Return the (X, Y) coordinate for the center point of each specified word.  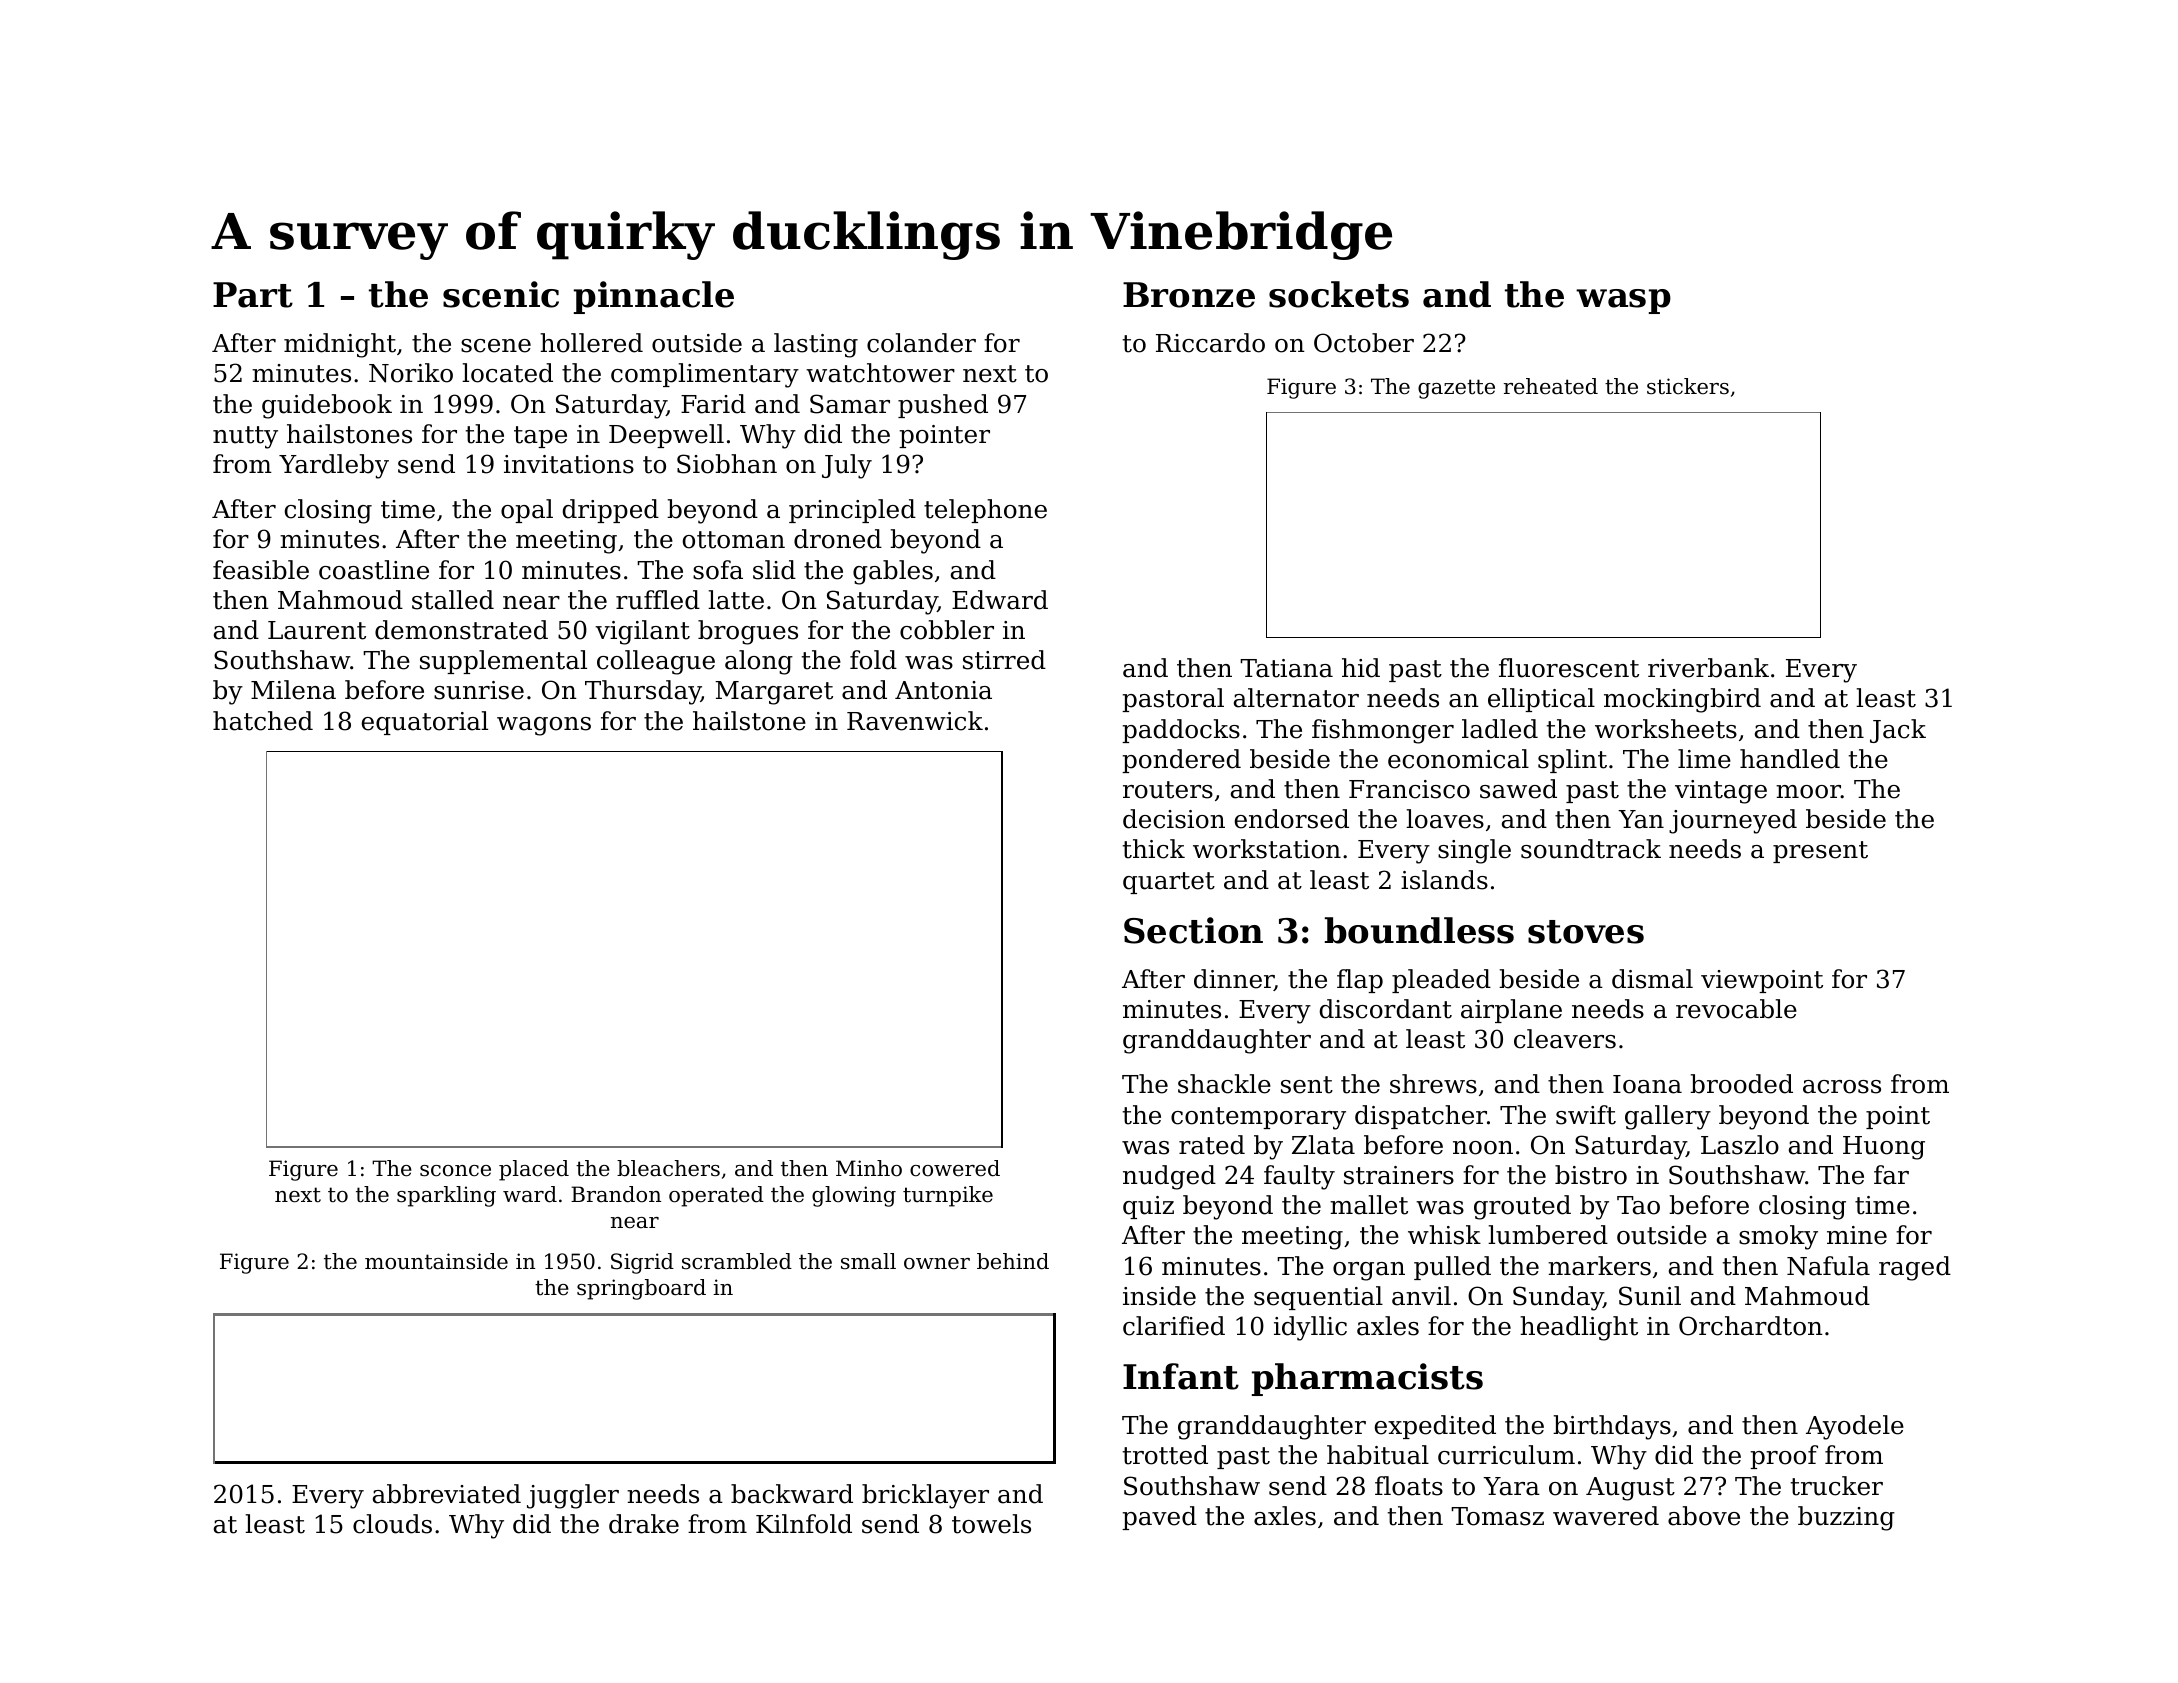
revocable (1736, 1009)
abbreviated (447, 1494)
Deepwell (666, 436)
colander (921, 343)
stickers (1688, 386)
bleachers (668, 1168)
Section (1193, 930)
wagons (544, 726)
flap (1360, 981)
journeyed (1733, 821)
